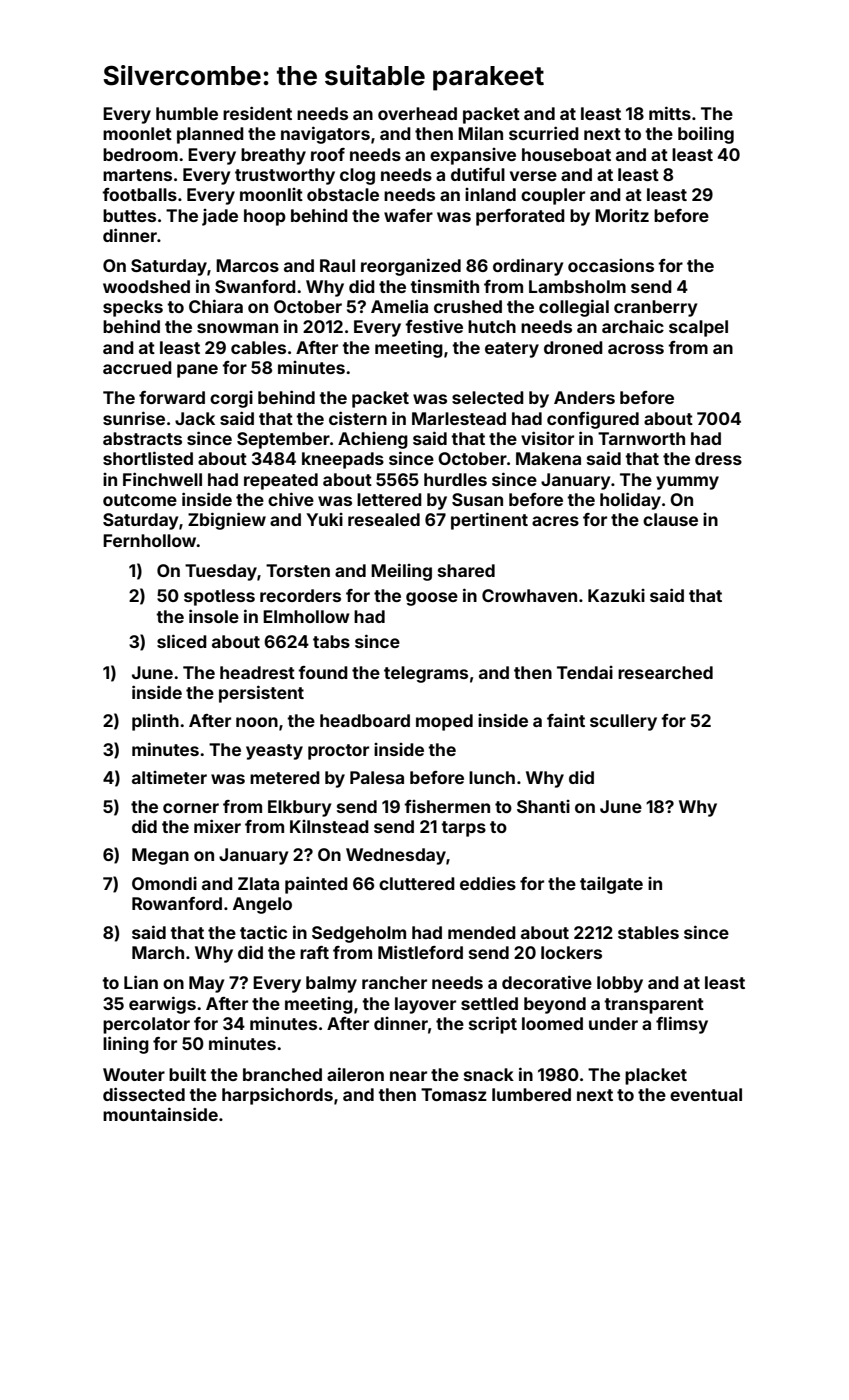 This screenshot has height=1400, width=849. Describe the element at coordinates (543, 806) in the screenshot. I see `Shanti` at that location.
